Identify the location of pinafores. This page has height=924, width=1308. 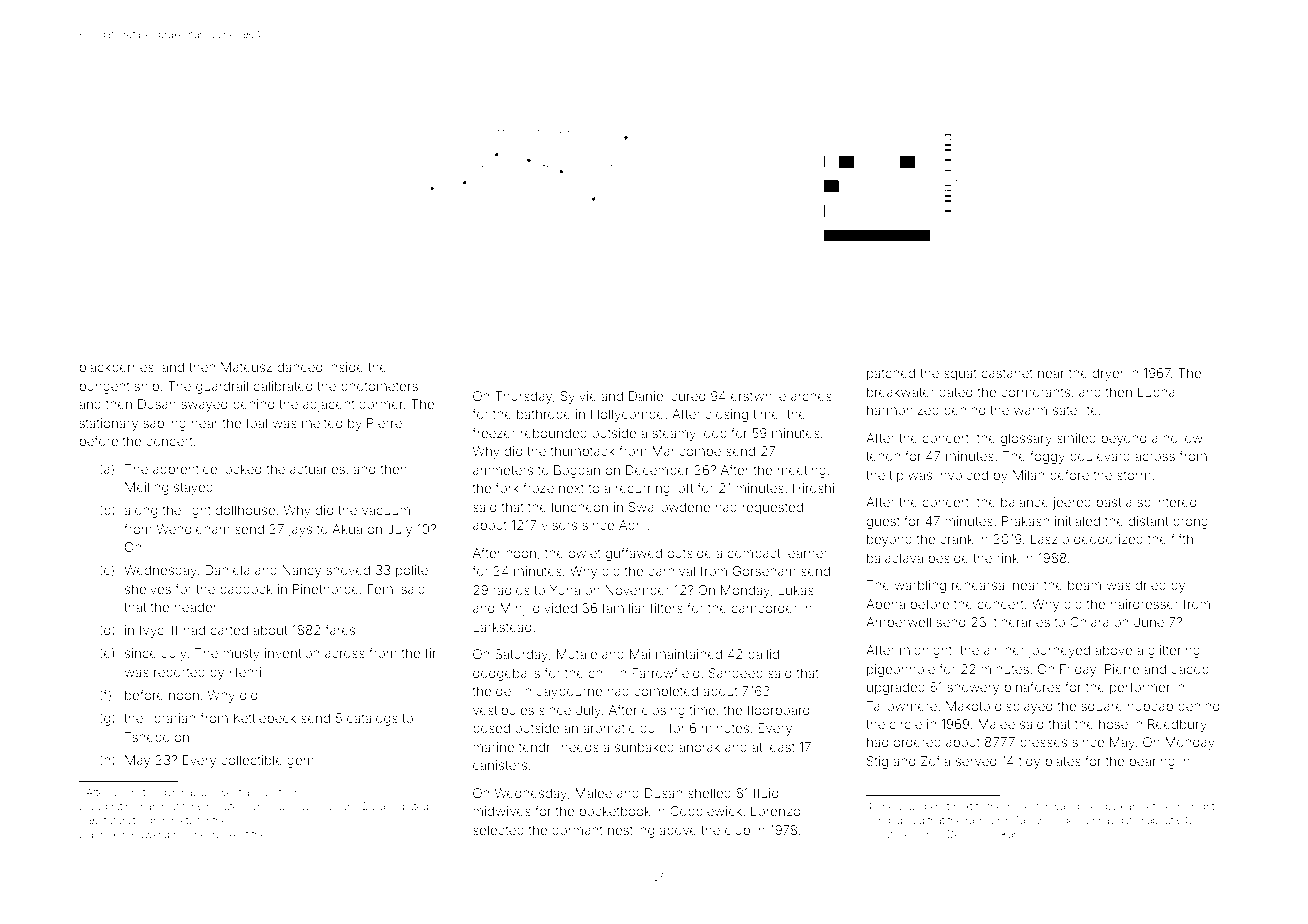
(1033, 688).
